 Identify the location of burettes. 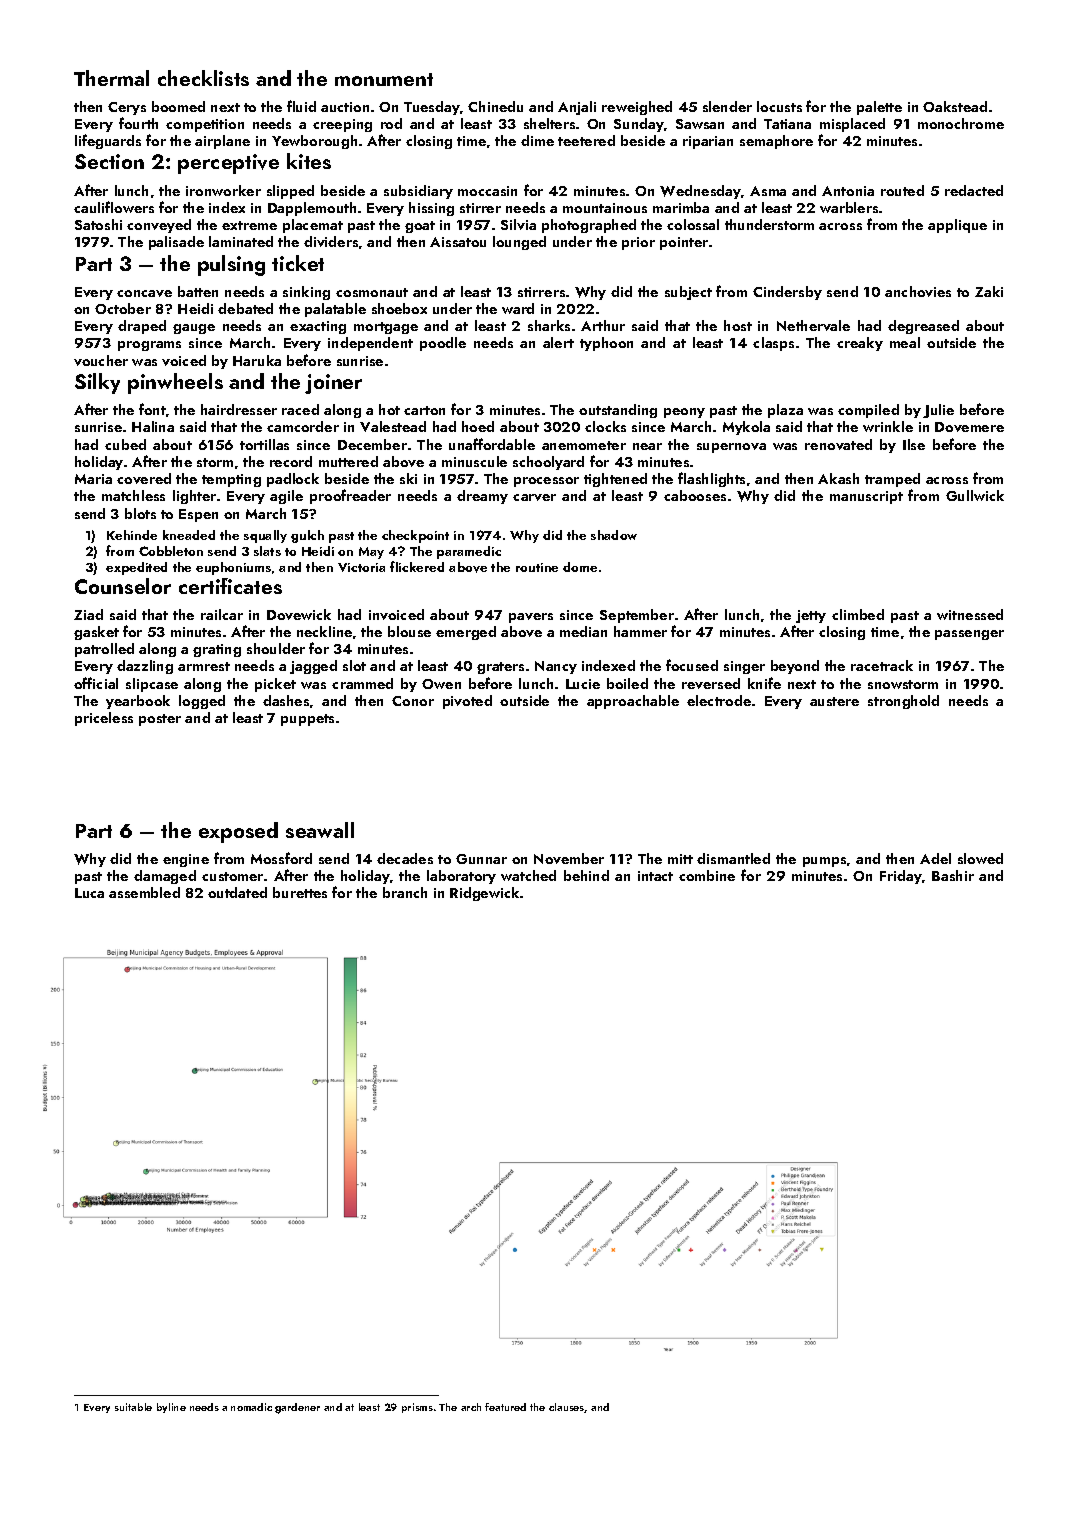
(300, 892).
